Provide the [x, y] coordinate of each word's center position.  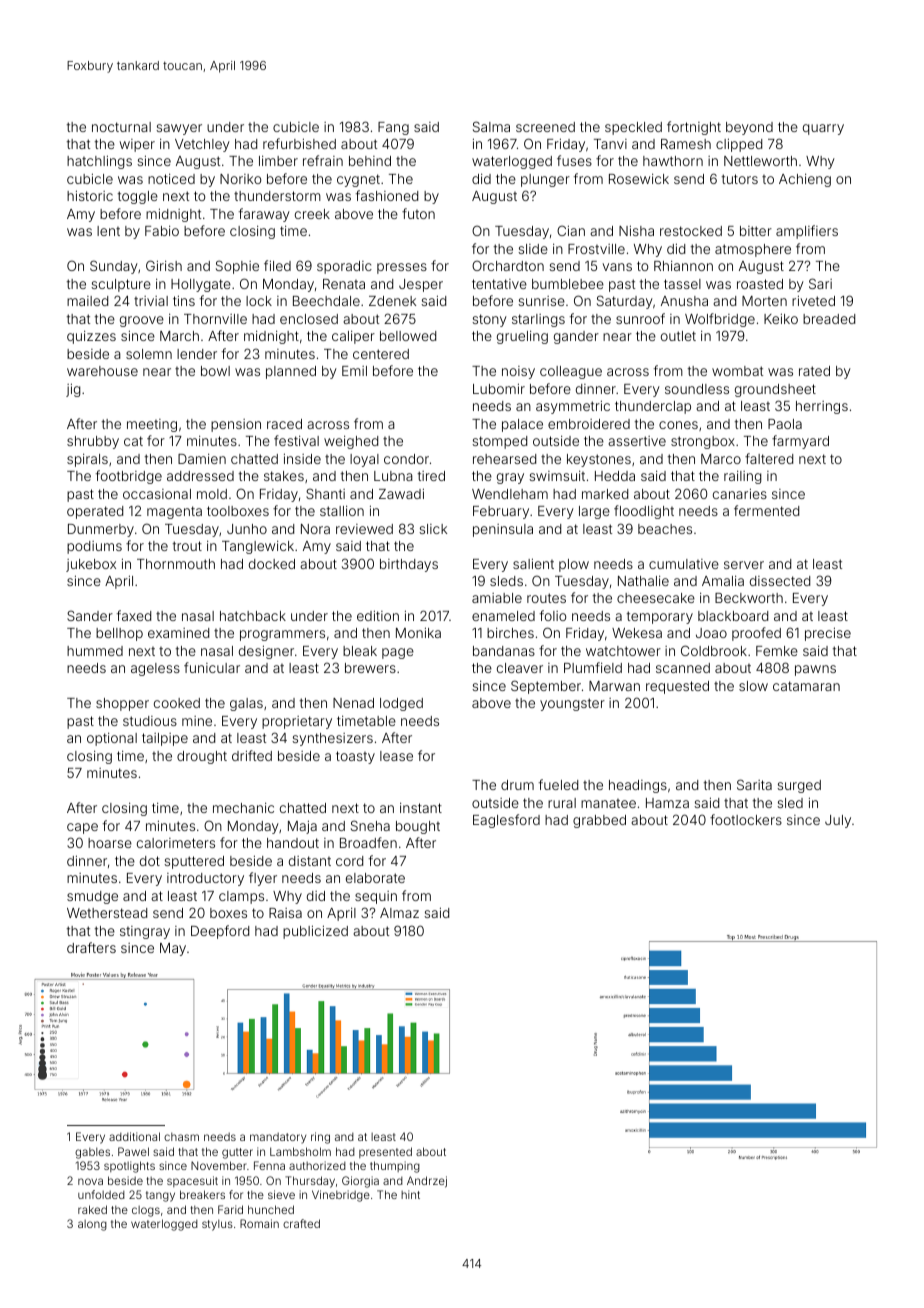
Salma [491, 126]
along [92, 1225]
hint [410, 1194]
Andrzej [427, 1182]
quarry [823, 129]
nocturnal [121, 127]
